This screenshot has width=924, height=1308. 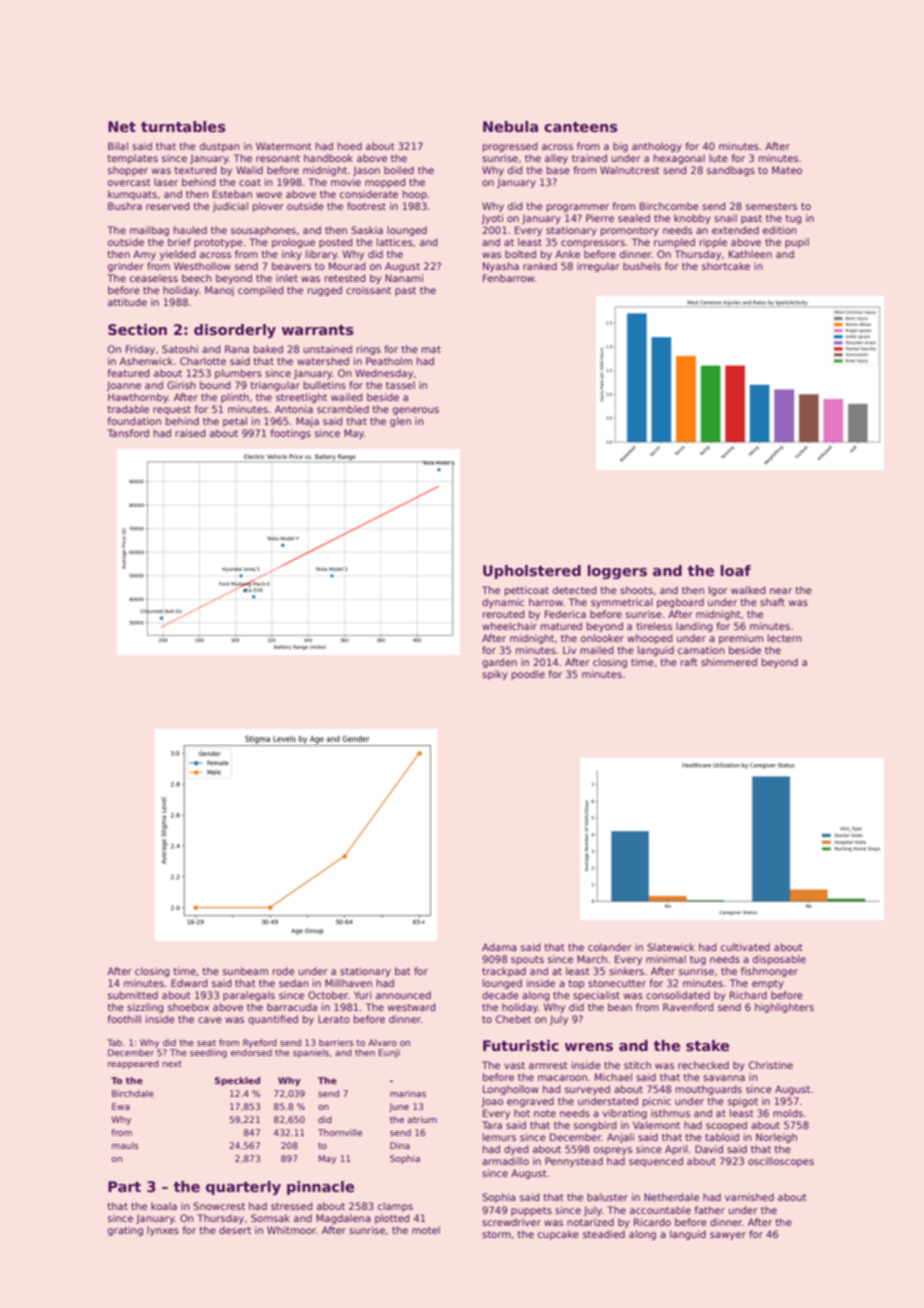 I want to click on spiky, so click(x=495, y=675).
